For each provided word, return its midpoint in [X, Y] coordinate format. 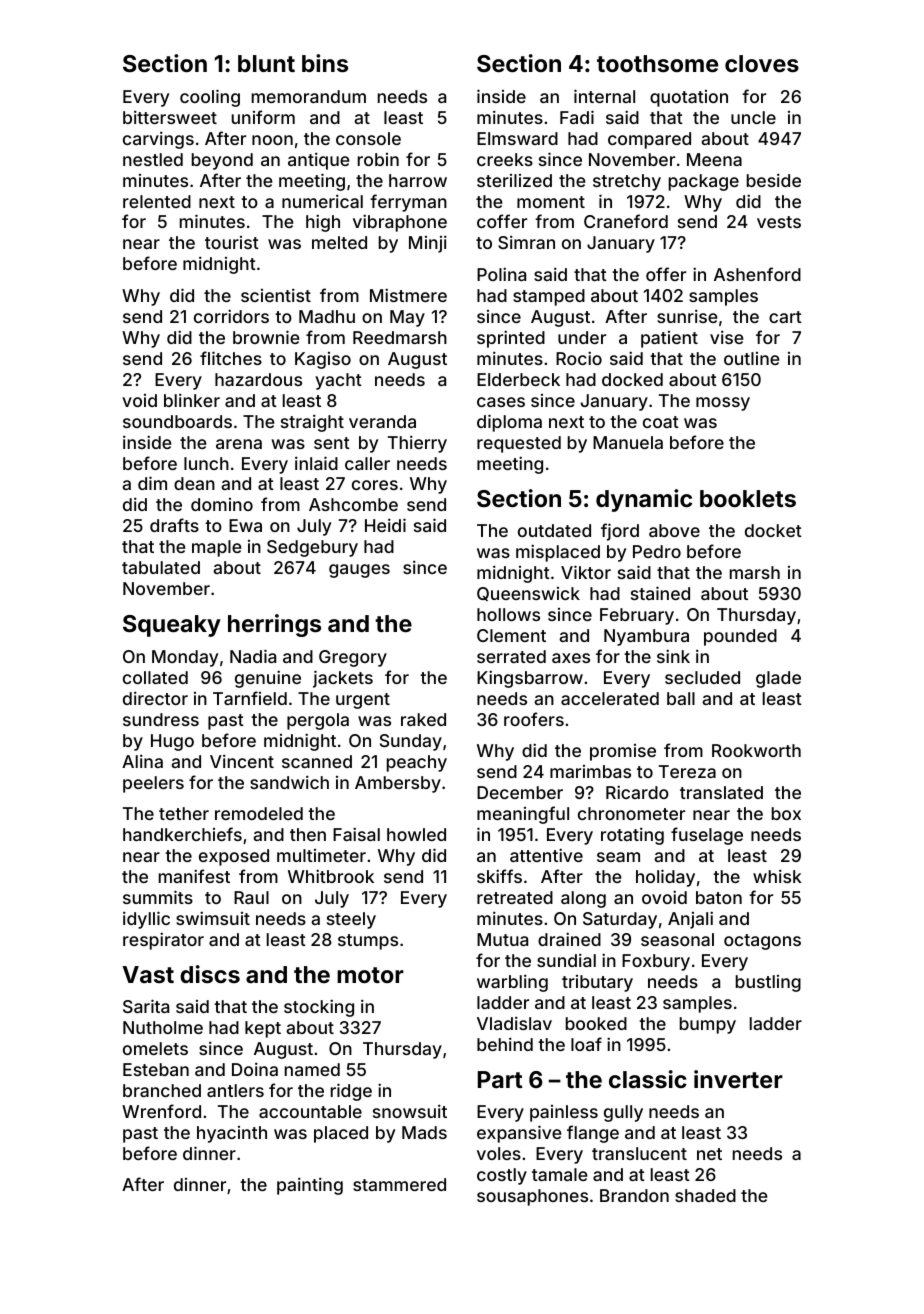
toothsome [657, 63]
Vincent [242, 761]
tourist [232, 242]
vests [779, 222]
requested [519, 444]
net [709, 1154]
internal [604, 96]
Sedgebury [312, 548]
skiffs [499, 876]
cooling [210, 98]
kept [263, 1029]
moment [551, 202]
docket [773, 530]
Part [500, 1079]
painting [310, 1186]
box [786, 813]
